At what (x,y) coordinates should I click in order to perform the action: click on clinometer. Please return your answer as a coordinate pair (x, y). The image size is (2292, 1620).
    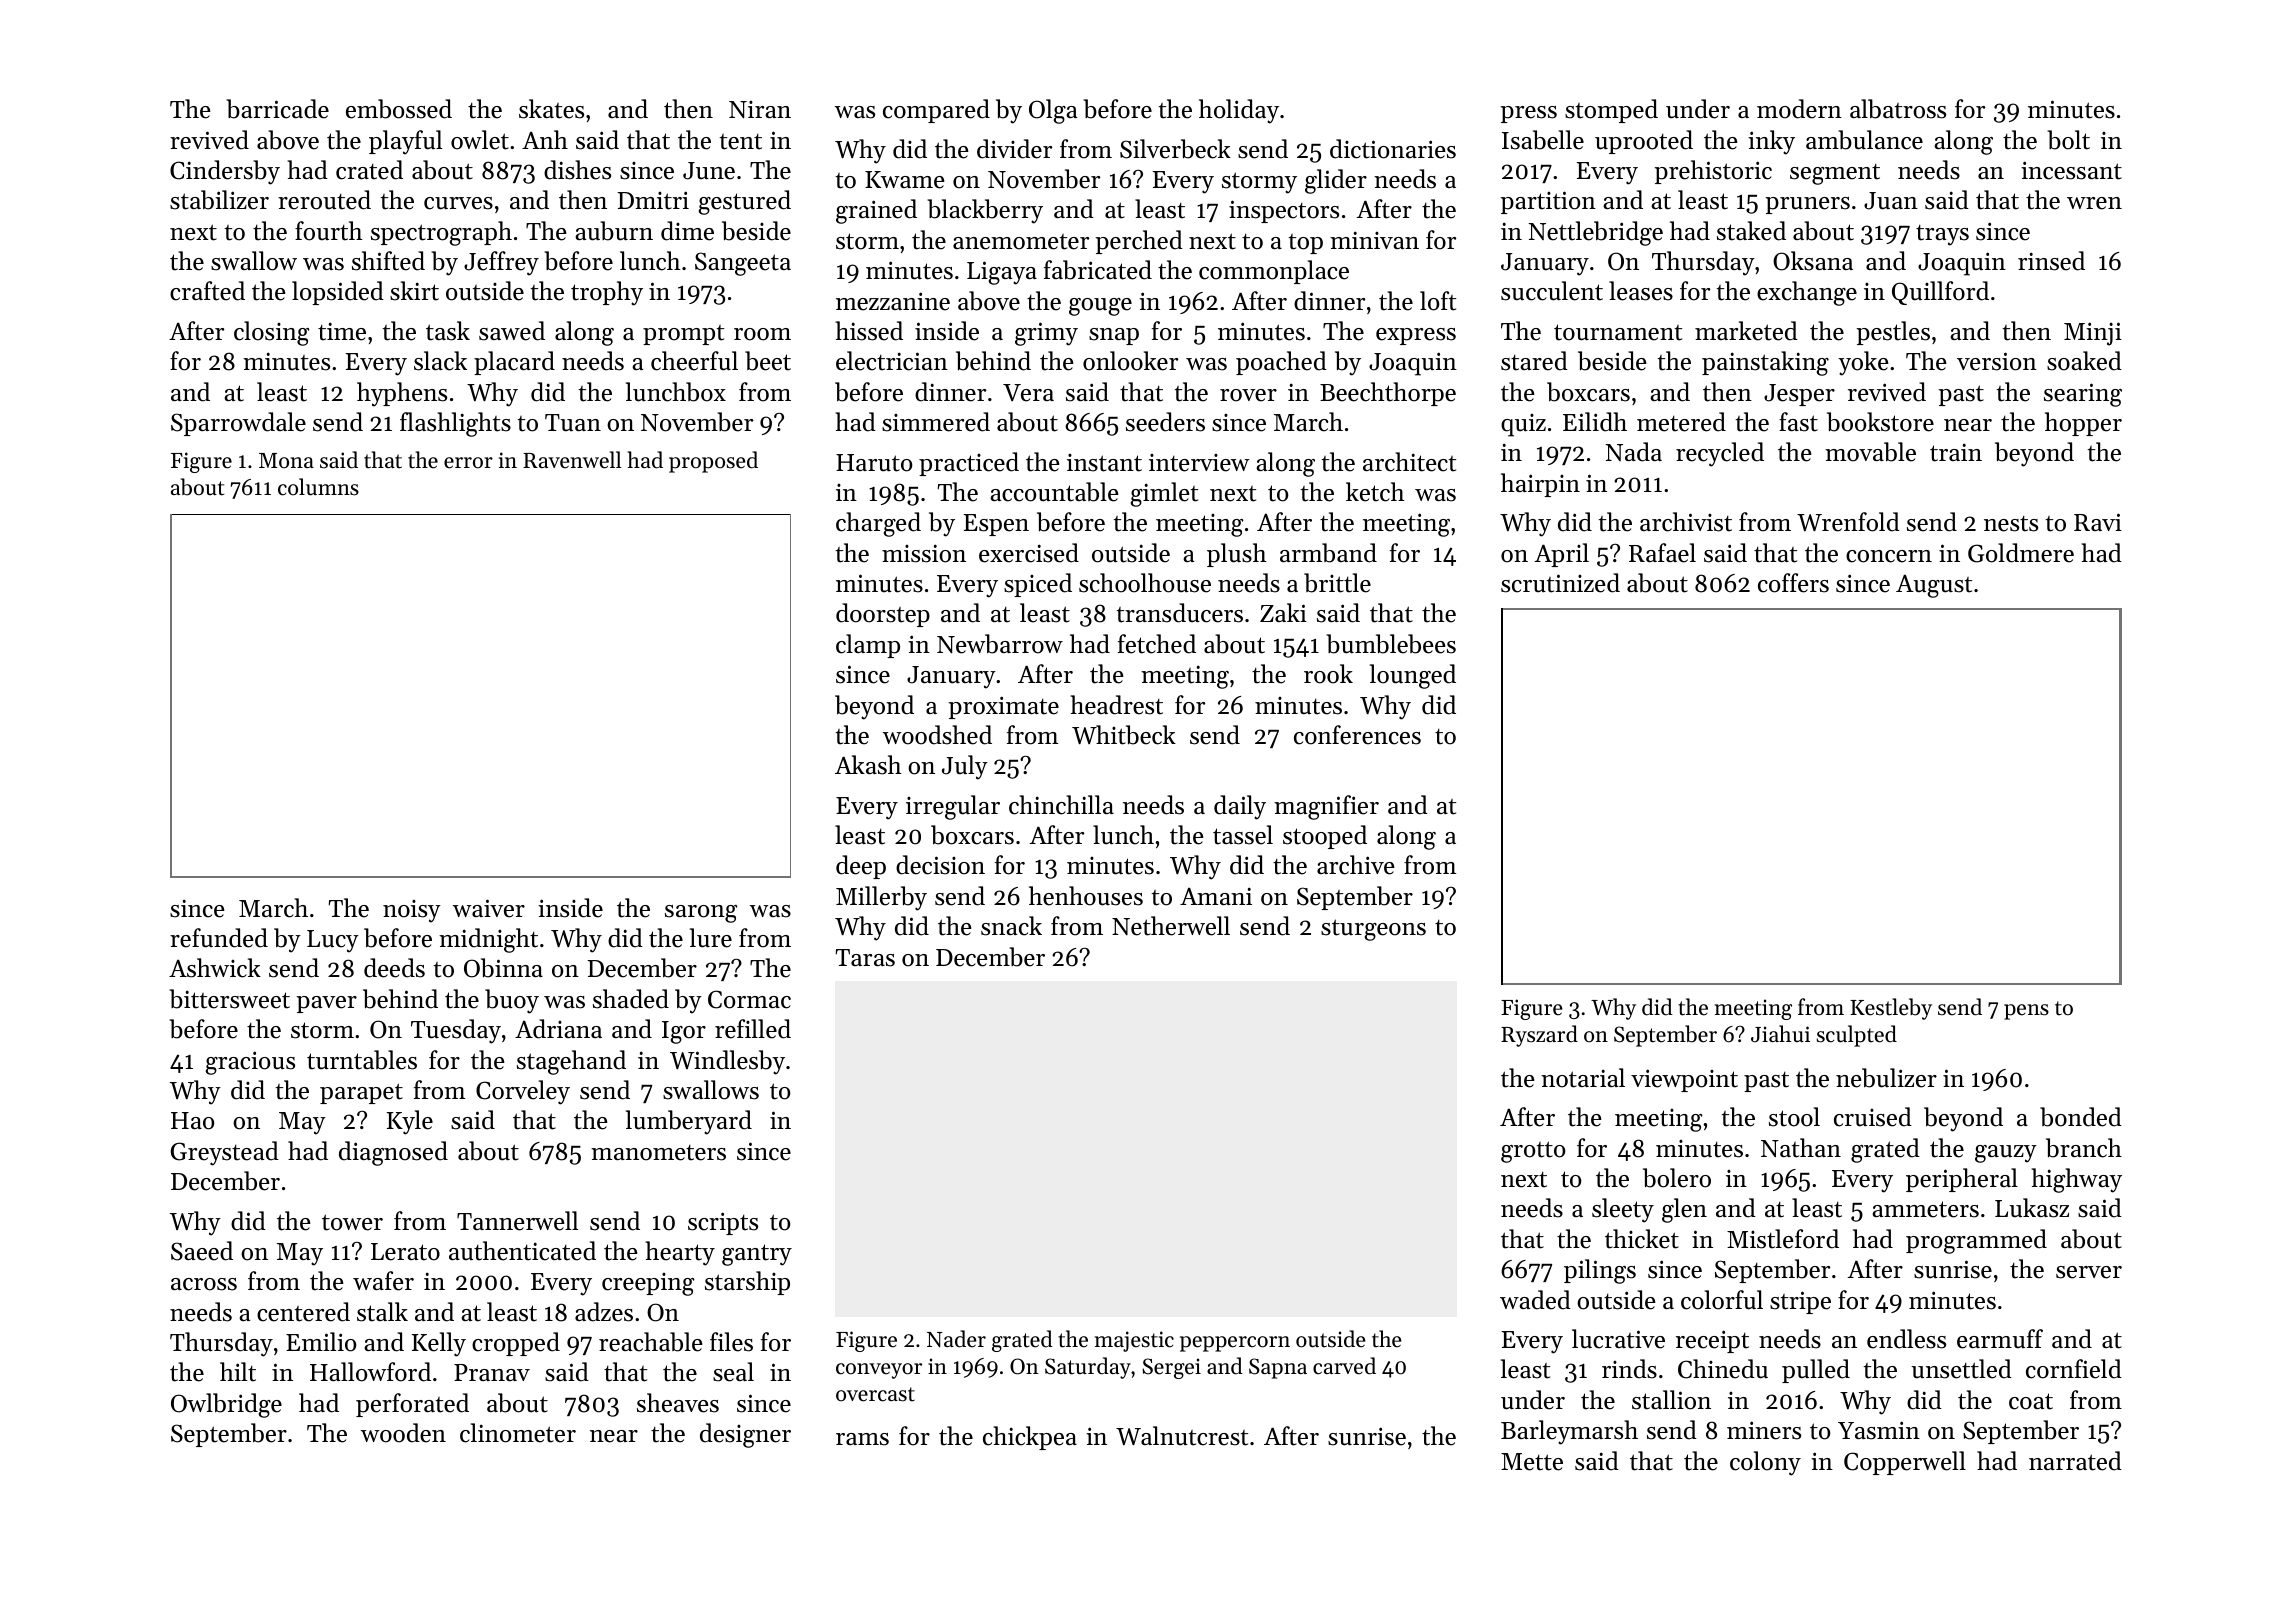
    Looking at the image, I should click on (518, 1433).
